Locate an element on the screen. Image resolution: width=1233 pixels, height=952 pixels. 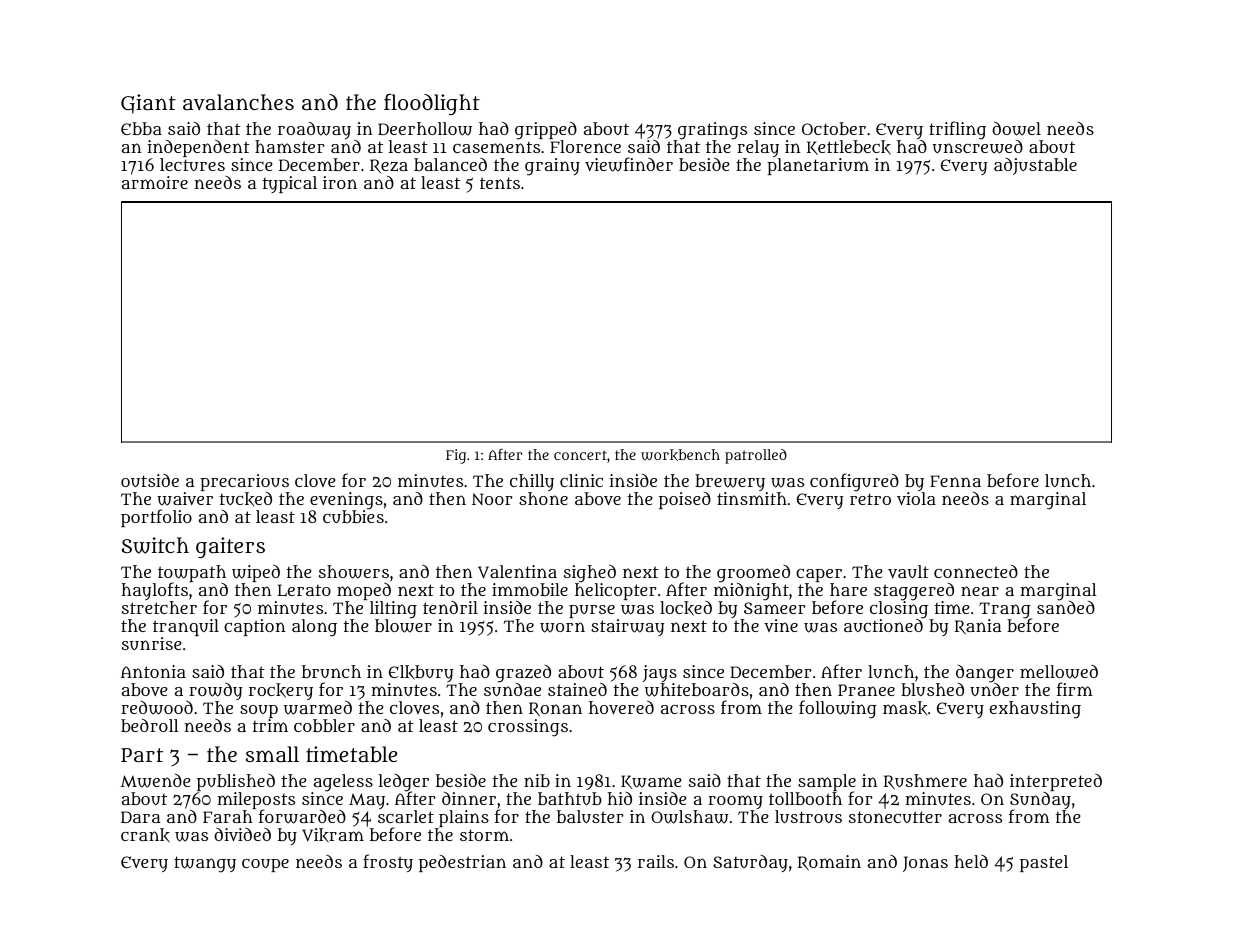
Mwende is located at coordinates (156, 781).
